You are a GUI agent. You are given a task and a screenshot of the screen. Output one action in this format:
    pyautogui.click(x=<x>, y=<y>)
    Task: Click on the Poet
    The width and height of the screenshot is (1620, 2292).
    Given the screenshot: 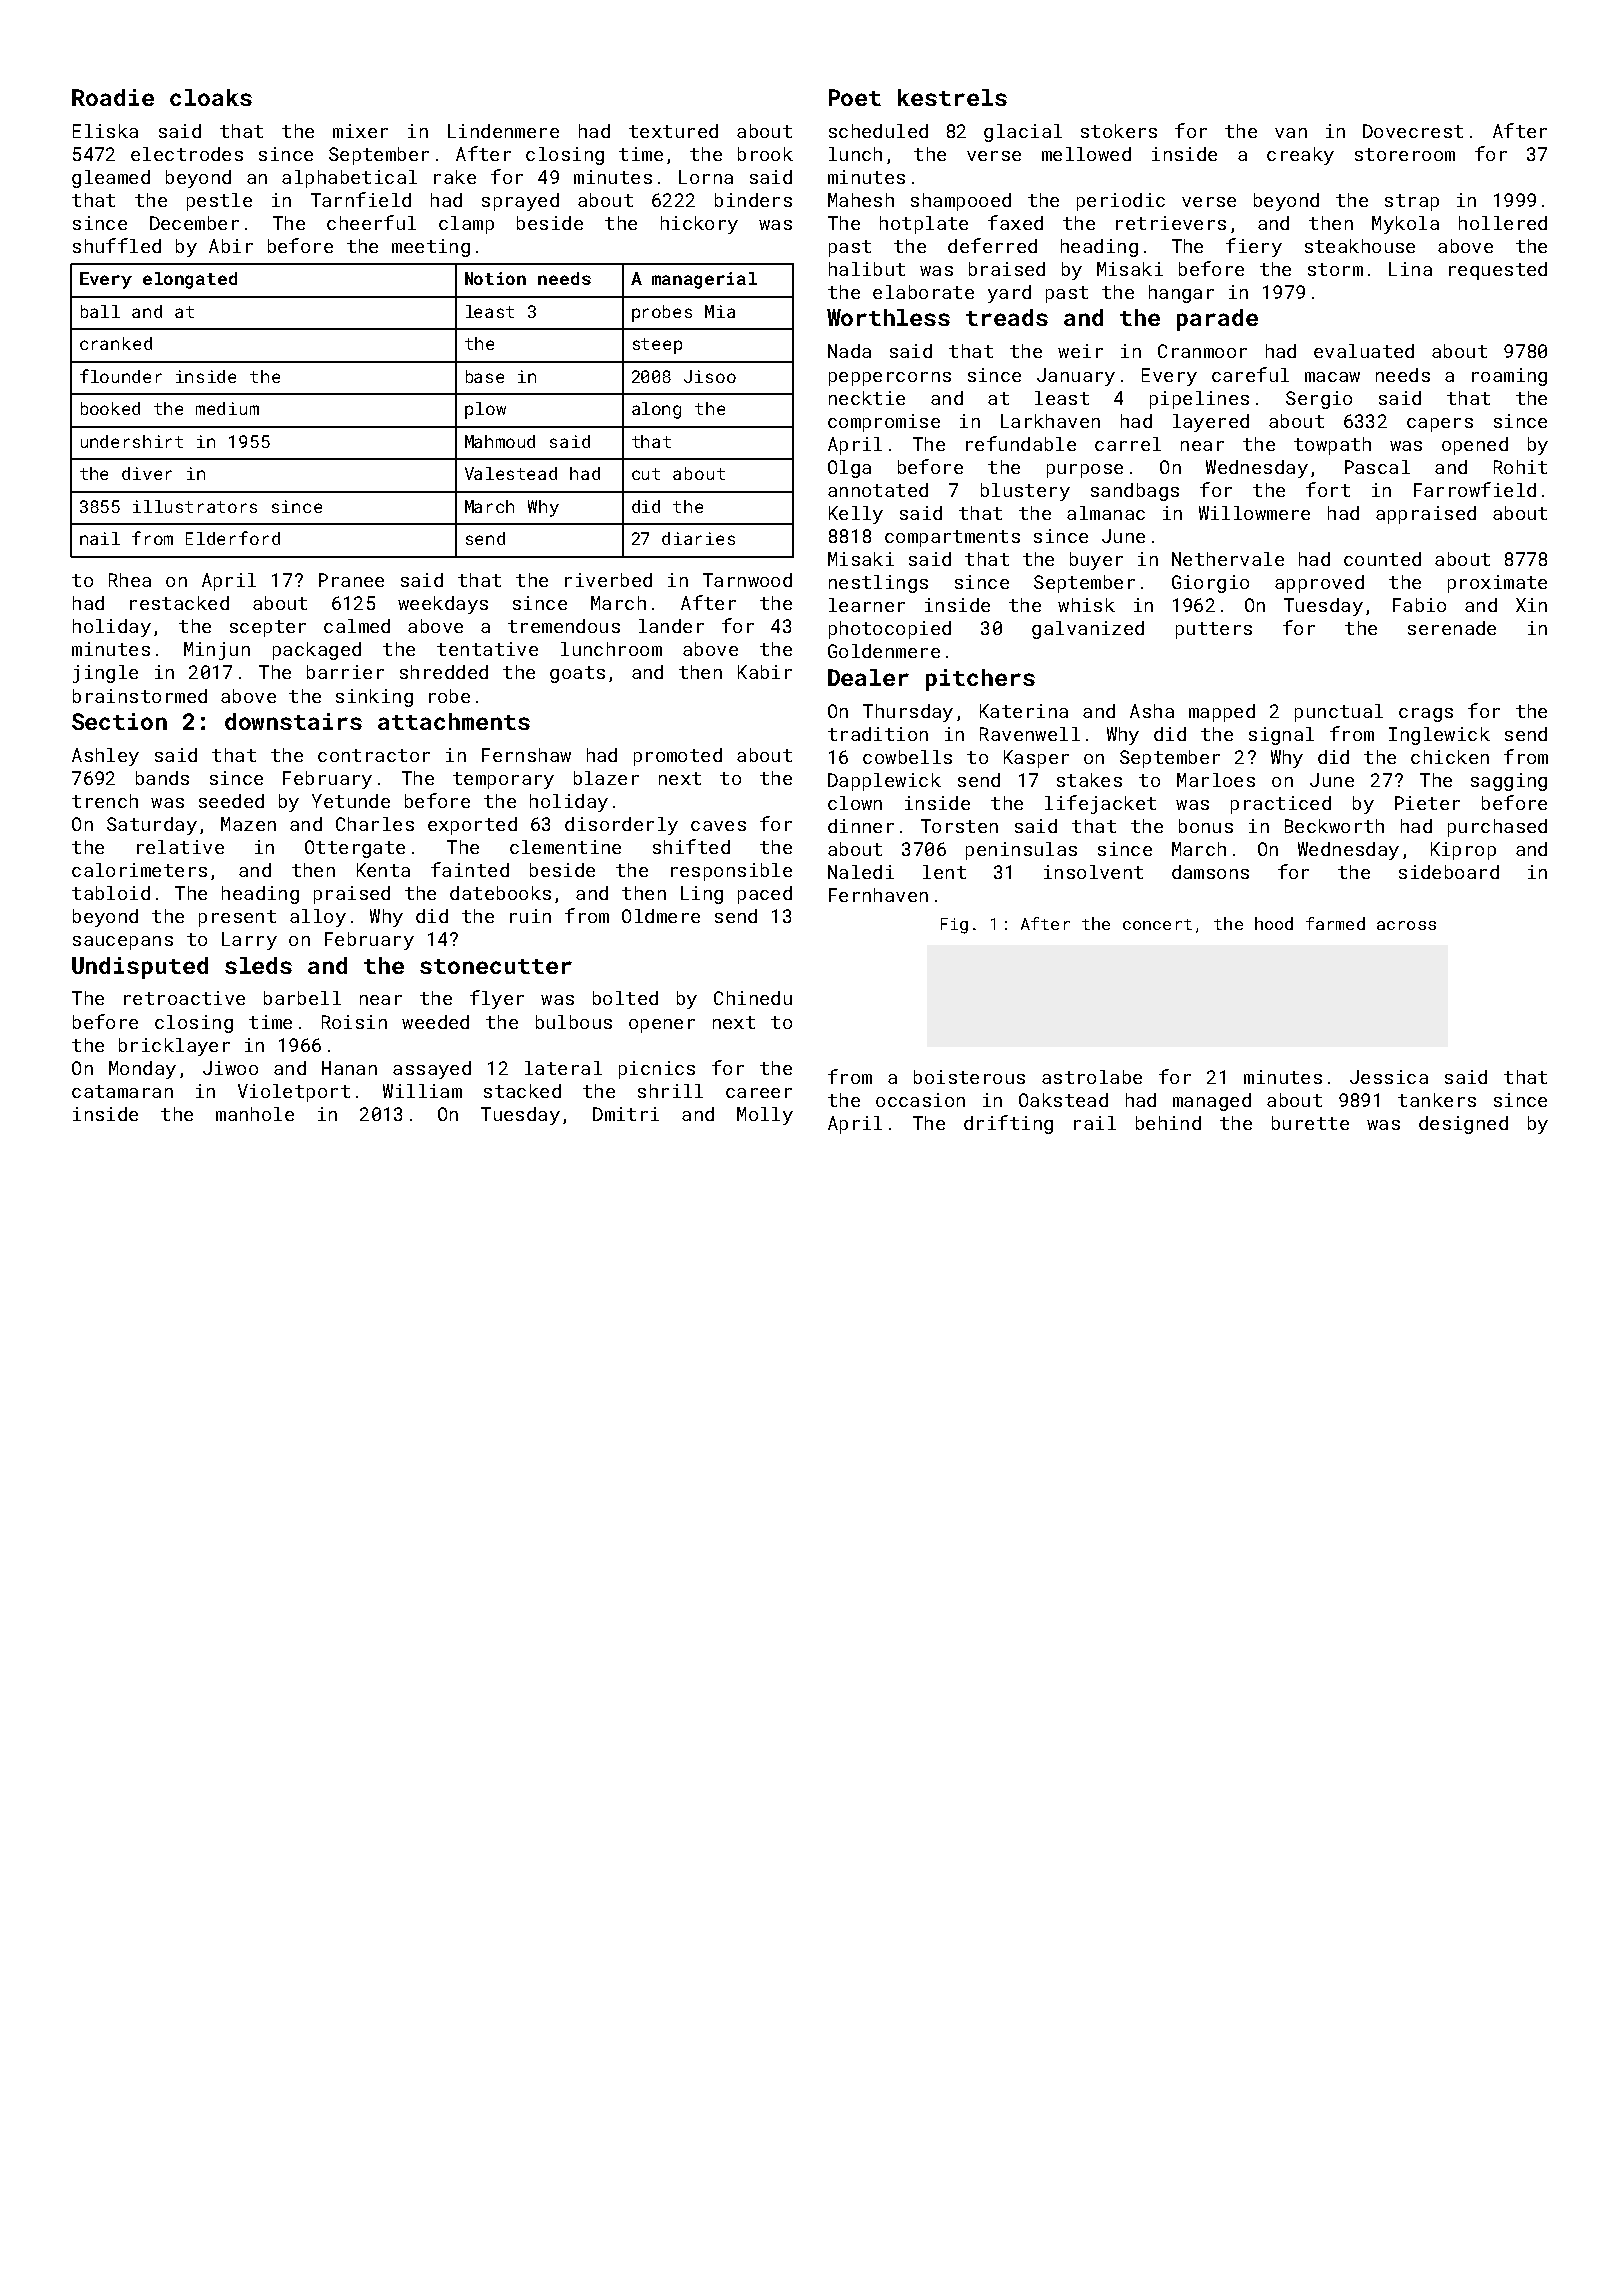 What is the action you would take?
    pyautogui.click(x=855, y=97)
